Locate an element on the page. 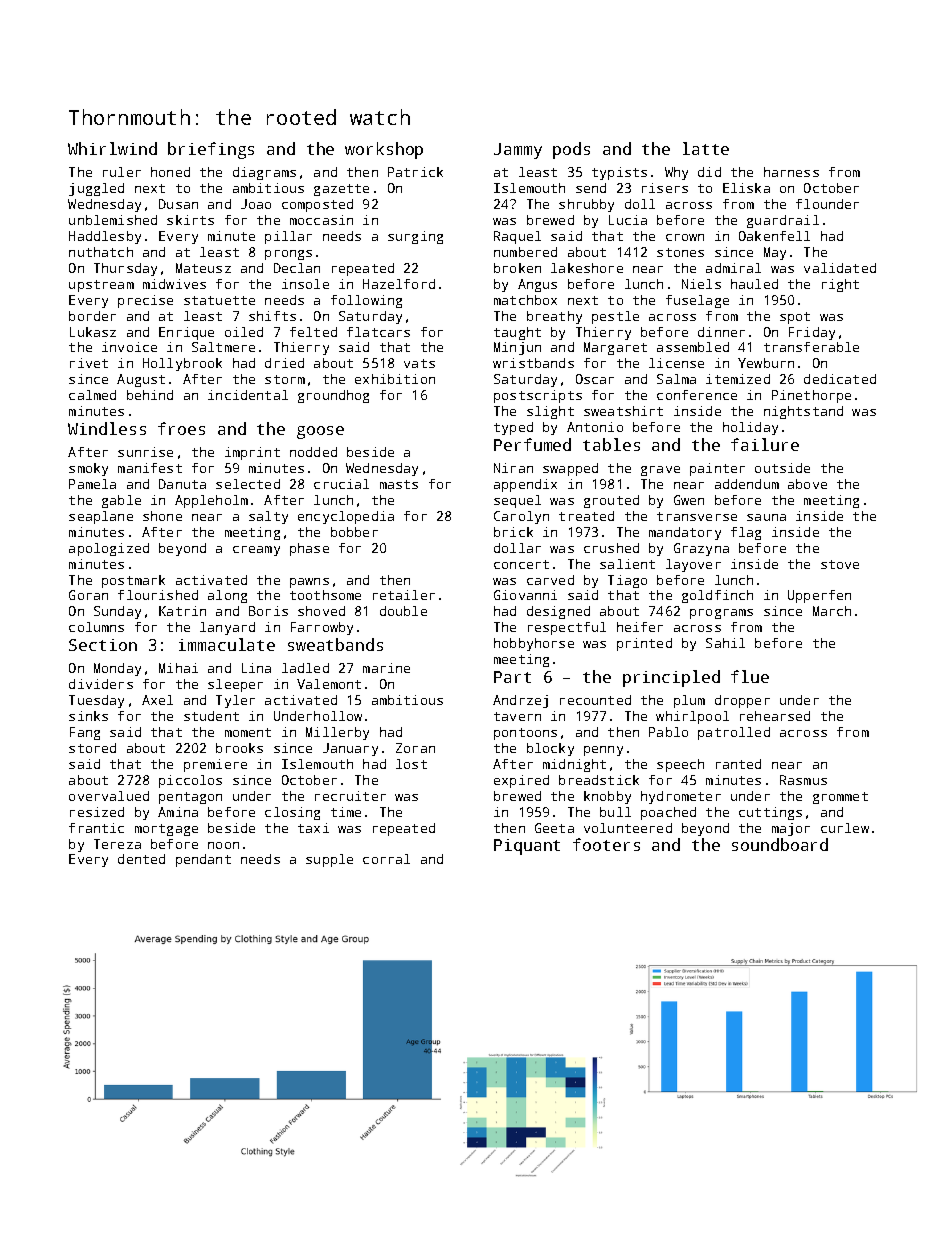 The height and width of the page is (1233, 952). lost is located at coordinates (411, 764).
